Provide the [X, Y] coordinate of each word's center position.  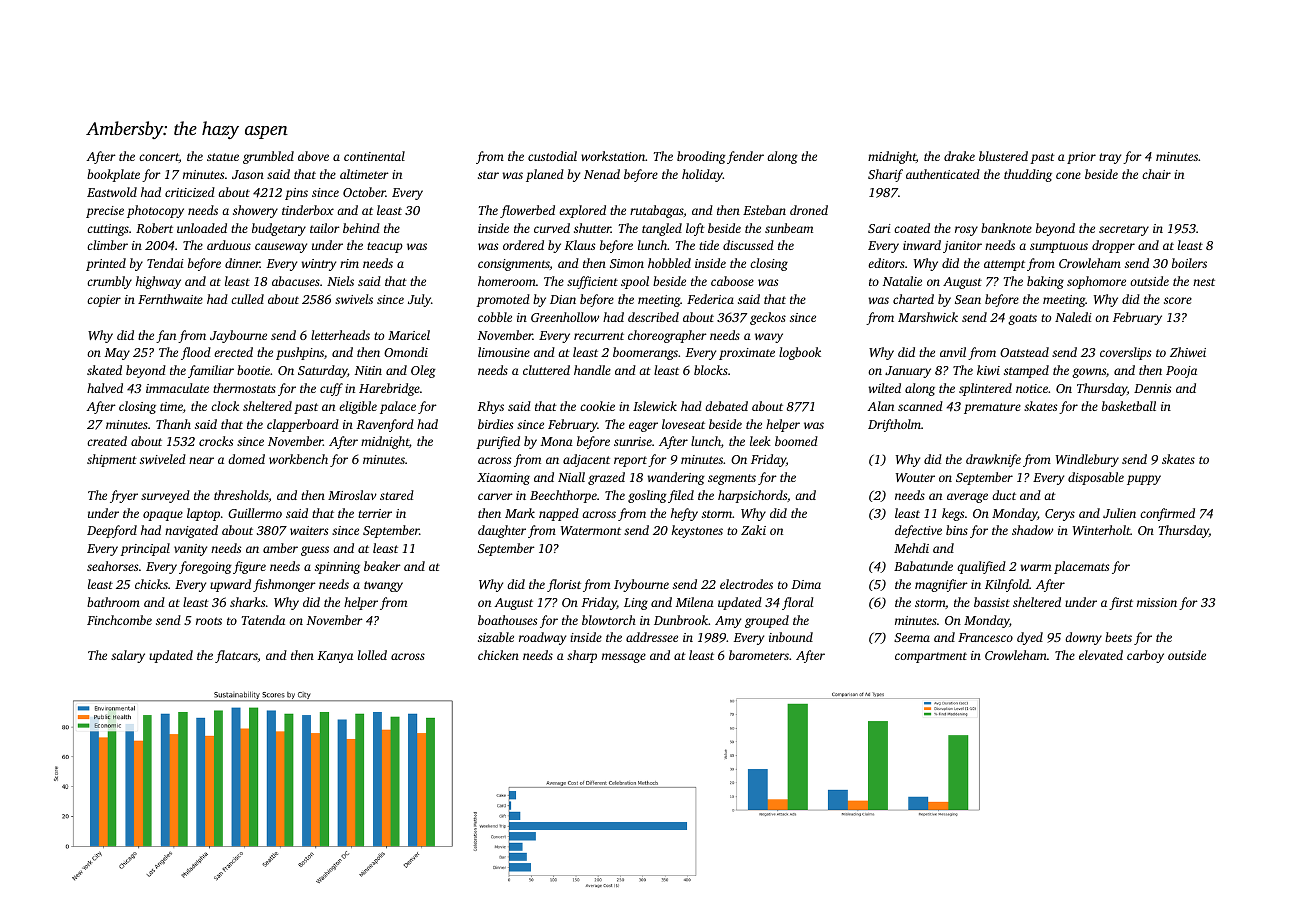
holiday [702, 175]
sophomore [1096, 282]
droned [809, 210]
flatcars [236, 656]
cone [1068, 175]
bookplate [113, 175]
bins [957, 530]
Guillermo [255, 513]
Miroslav [352, 495]
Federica [710, 299]
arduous [229, 245]
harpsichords [752, 496]
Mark [520, 513]
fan [166, 336]
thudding [1028, 175]
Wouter [915, 477]
